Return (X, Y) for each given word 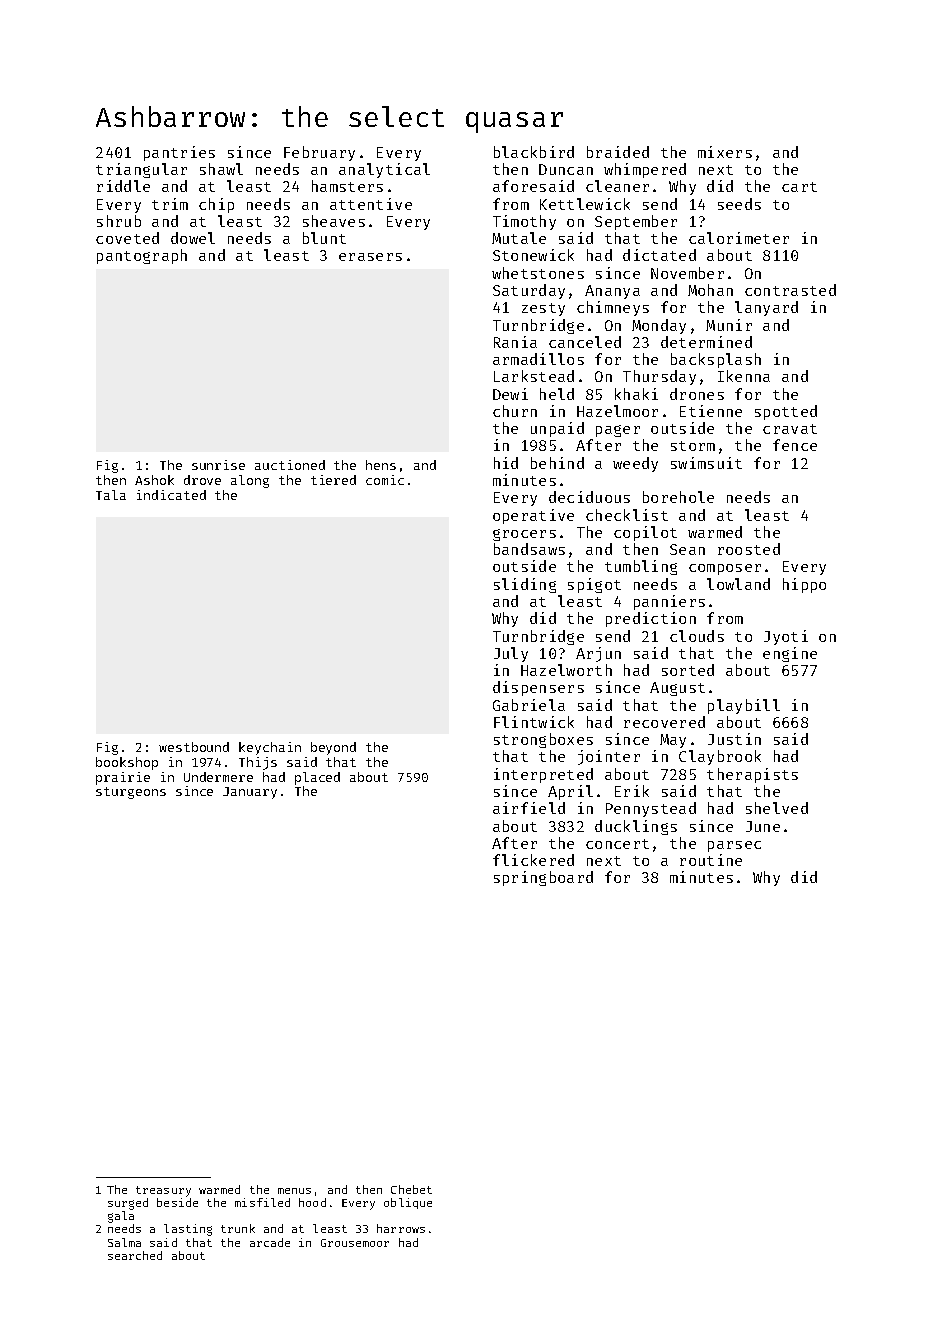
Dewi (510, 394)
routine (711, 860)
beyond (333, 748)
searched (135, 1255)
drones (697, 394)
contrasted (790, 290)
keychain (270, 748)
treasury (163, 1191)
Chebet (411, 1189)
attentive (371, 204)
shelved (777, 808)
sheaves (334, 221)
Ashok (154, 480)
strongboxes (543, 740)
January (250, 793)
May (673, 741)
